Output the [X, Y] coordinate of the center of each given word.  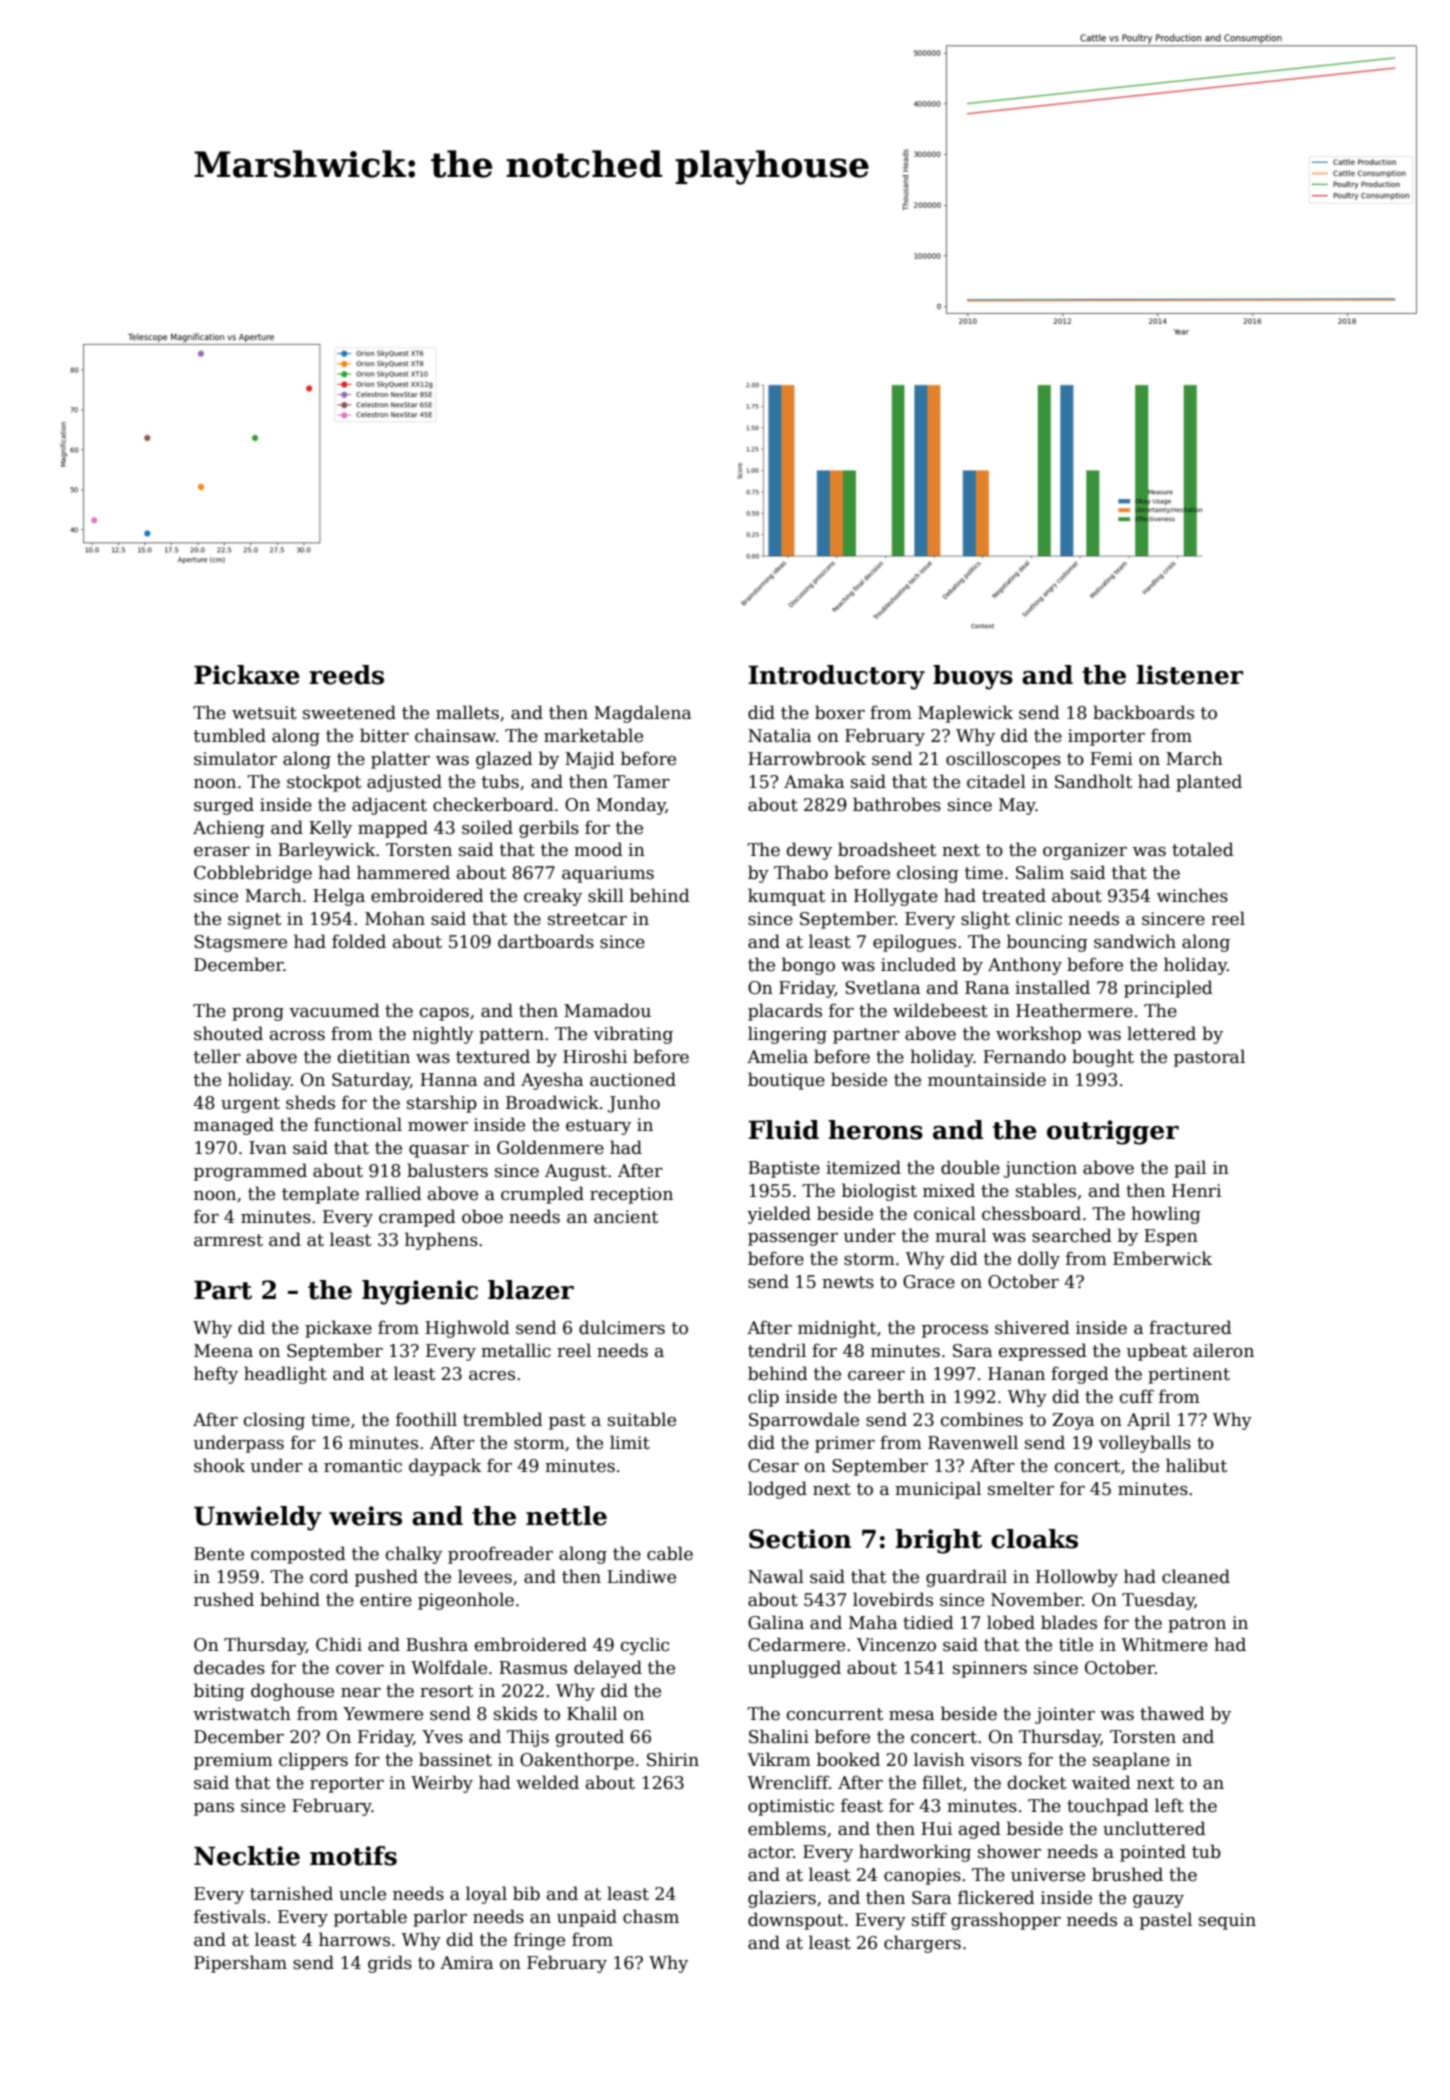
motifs [353, 1856]
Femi [1111, 759]
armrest [228, 1240]
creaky [553, 897]
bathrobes [897, 804]
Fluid [783, 1130]
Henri [1196, 1191]
